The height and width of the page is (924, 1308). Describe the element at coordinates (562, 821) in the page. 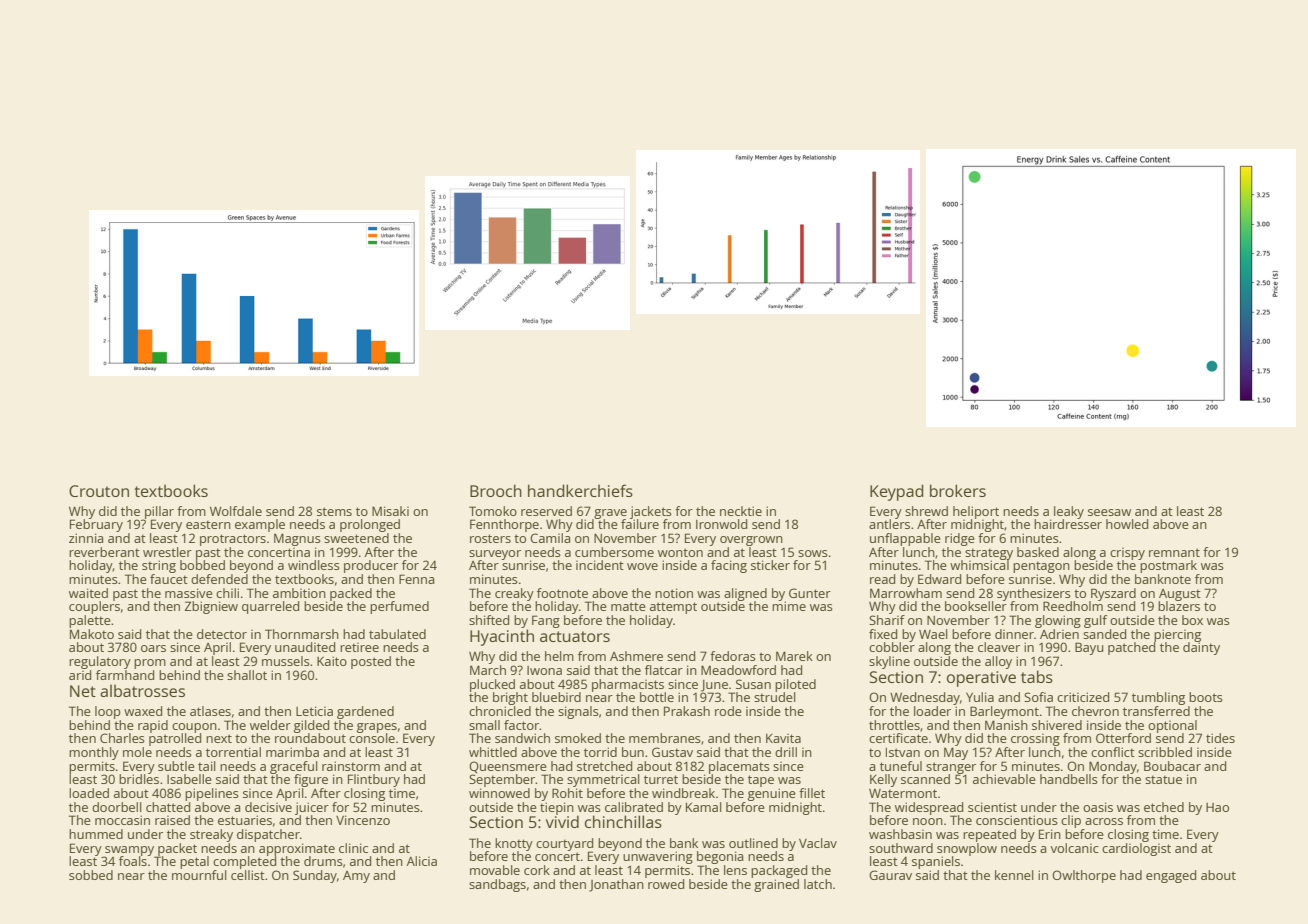

I see `vivid` at that location.
